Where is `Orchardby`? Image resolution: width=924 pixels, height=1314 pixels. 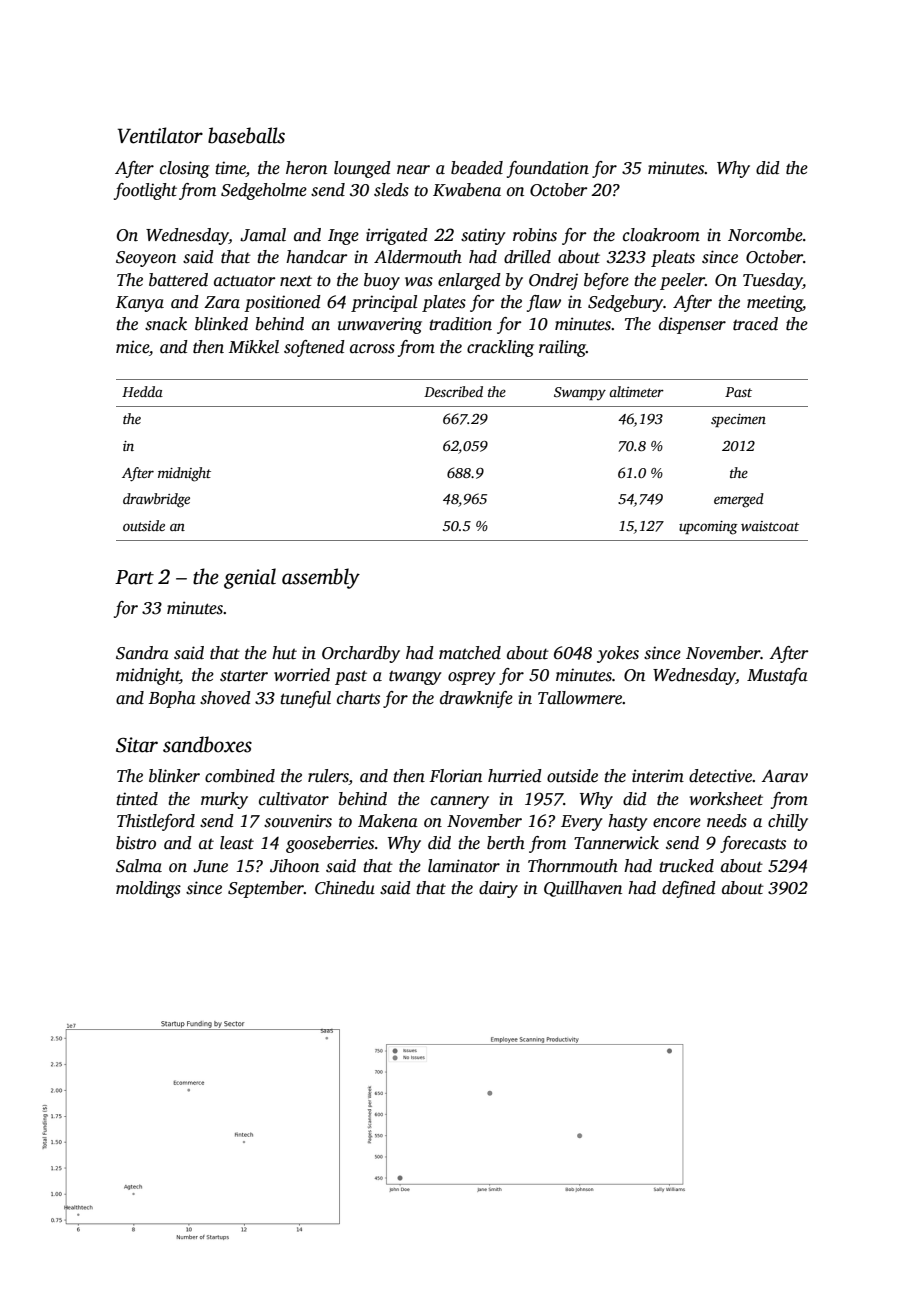
Orchardby is located at coordinates (361, 654).
